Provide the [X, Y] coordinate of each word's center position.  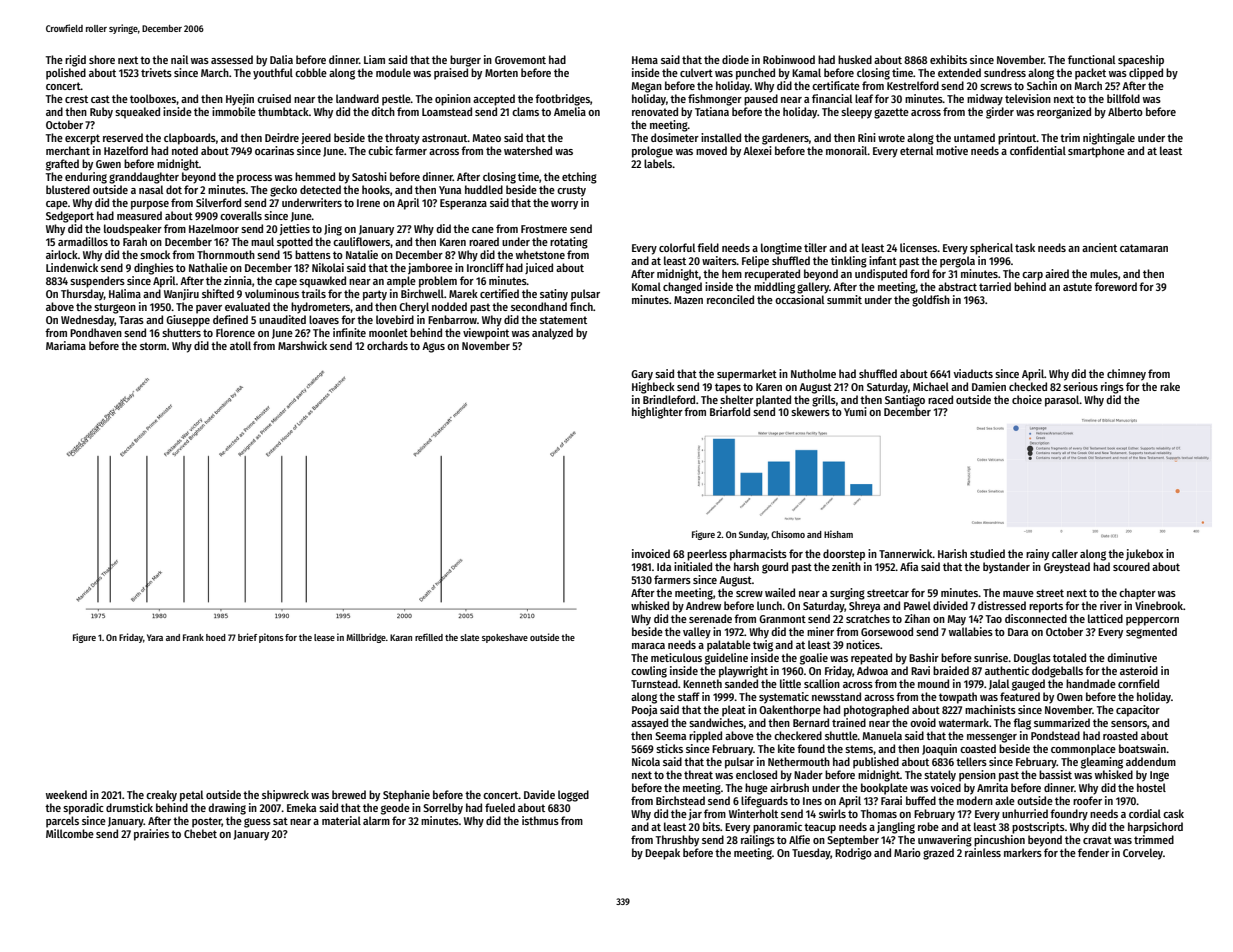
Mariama [66, 345]
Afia [909, 566]
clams [525, 111]
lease [324, 637]
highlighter [657, 413]
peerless [707, 555]
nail [179, 59]
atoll [240, 345]
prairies [151, 835]
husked [855, 59]
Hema [645, 60]
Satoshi [369, 176]
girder [1000, 113]
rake [1170, 386]
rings [1112, 388]
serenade [710, 618]
